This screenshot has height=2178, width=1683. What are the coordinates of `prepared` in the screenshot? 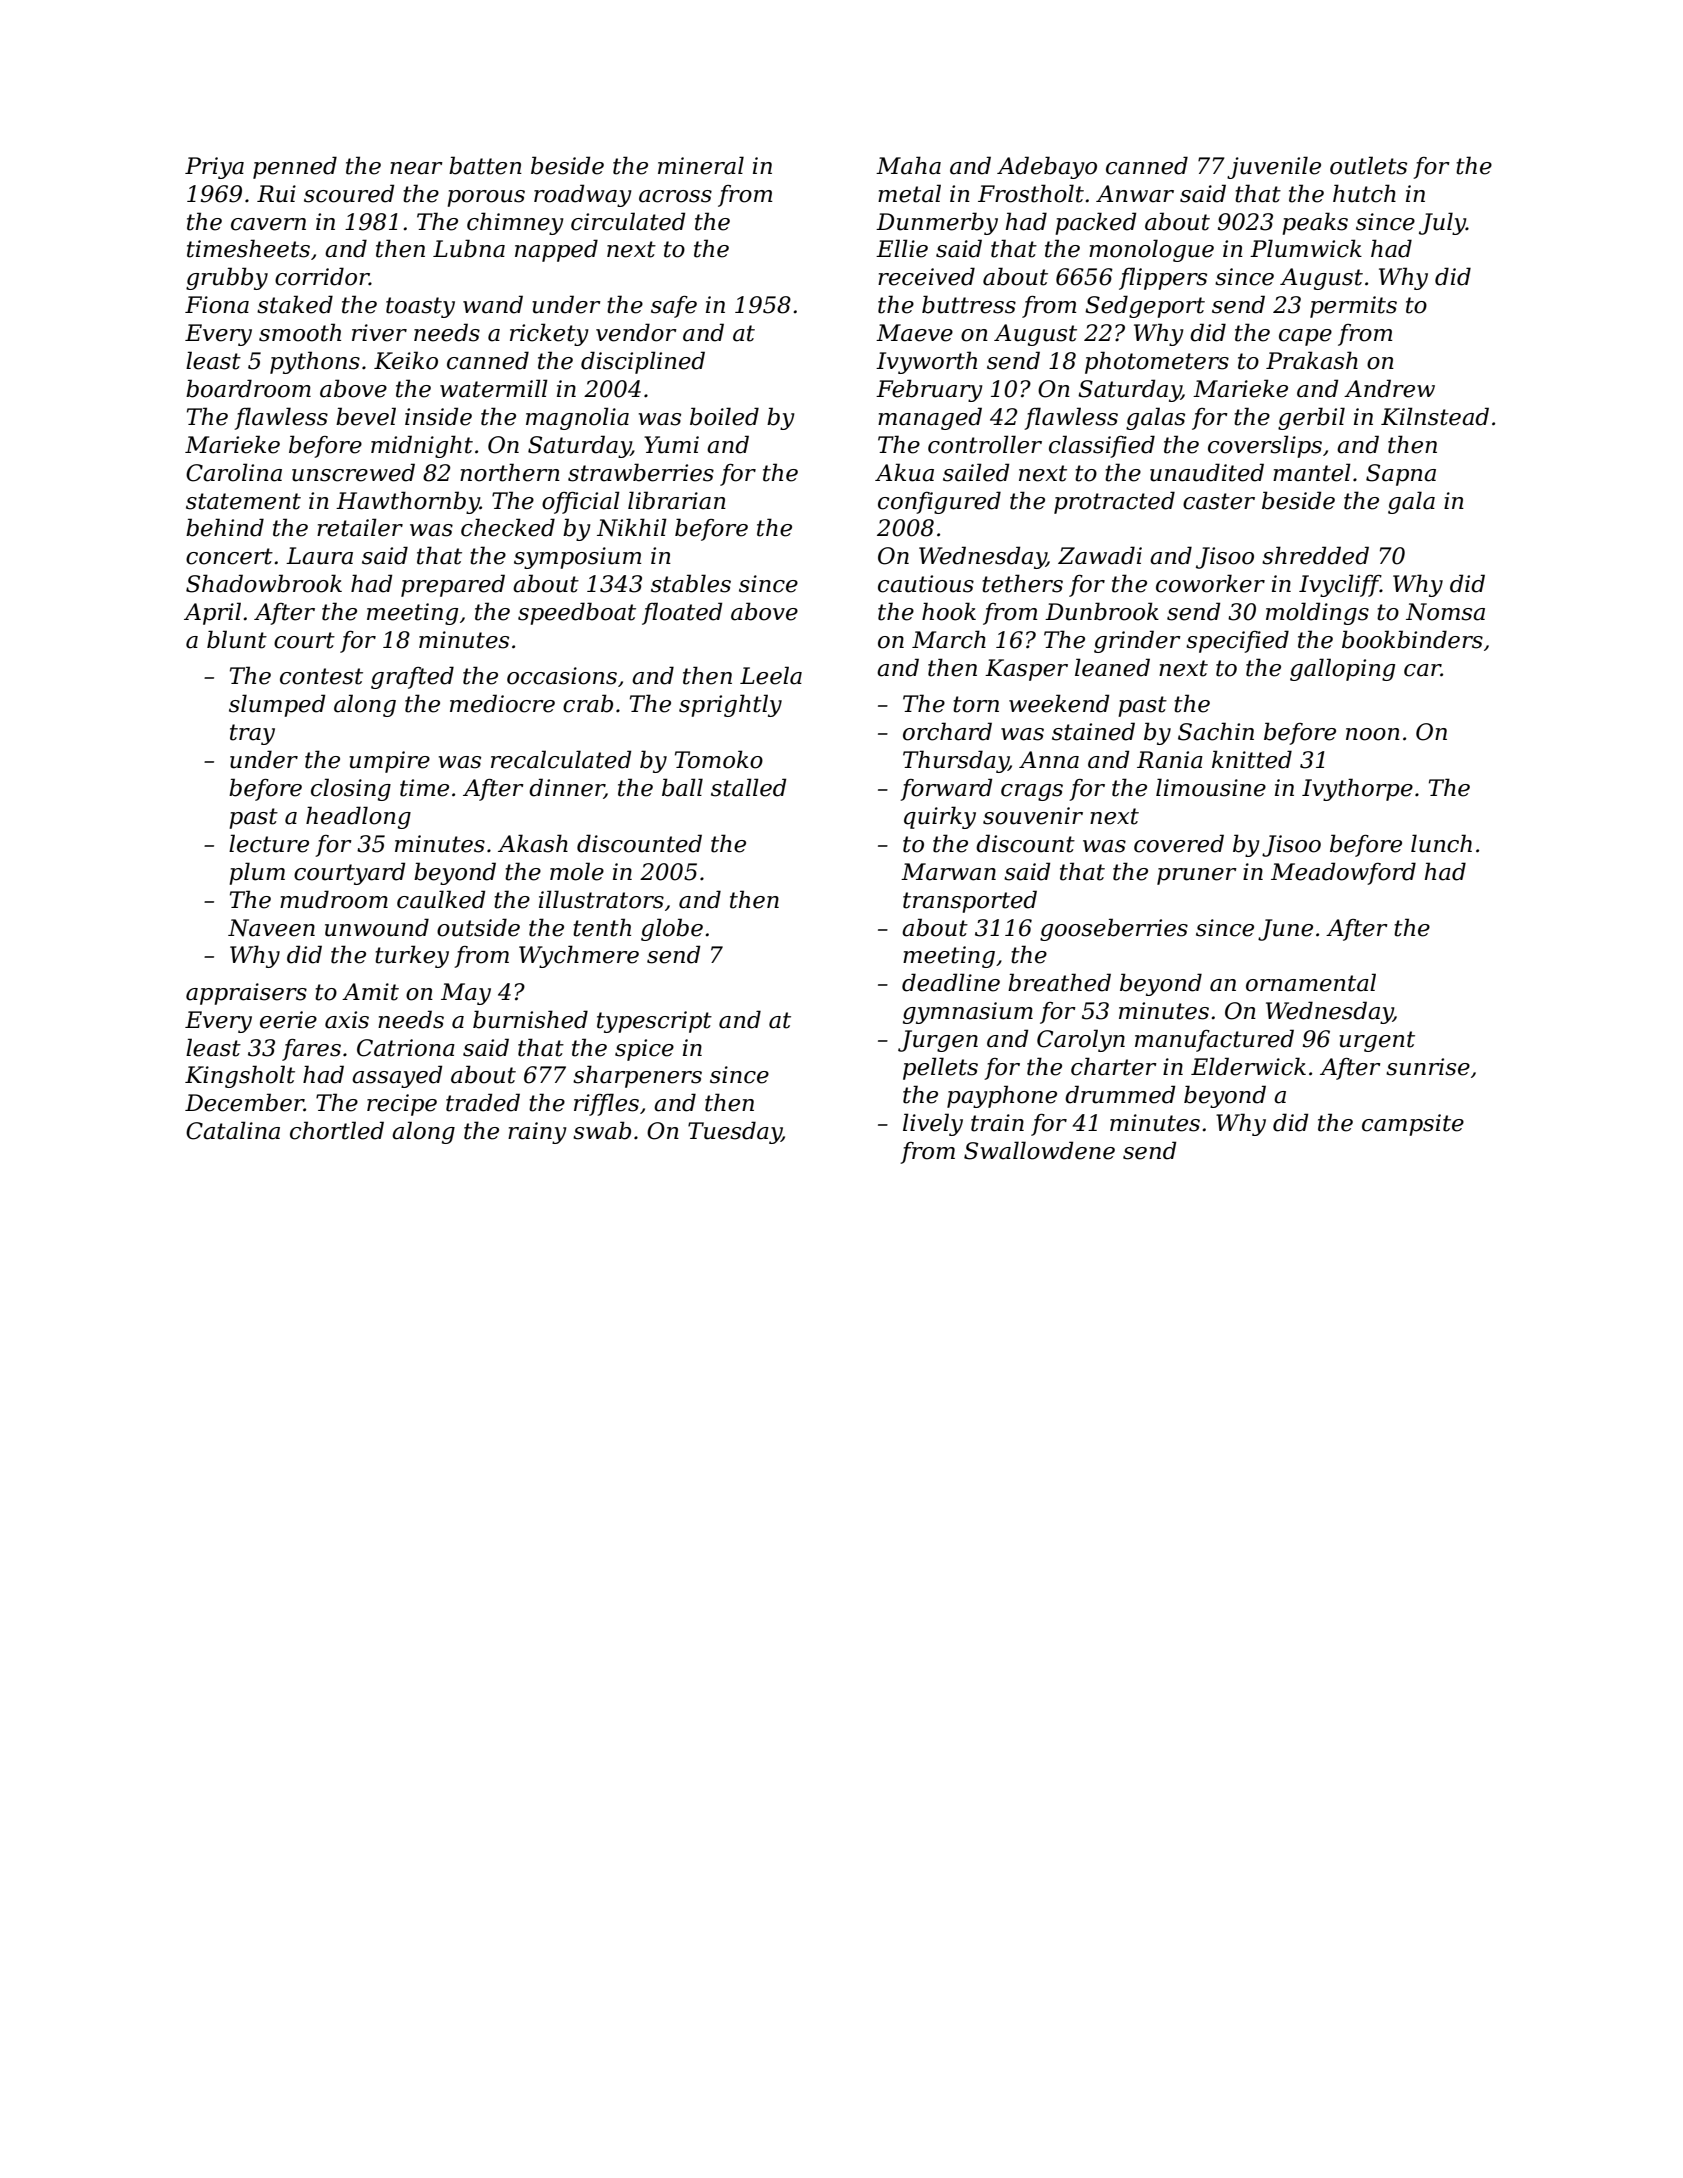 It's located at (453, 585).
